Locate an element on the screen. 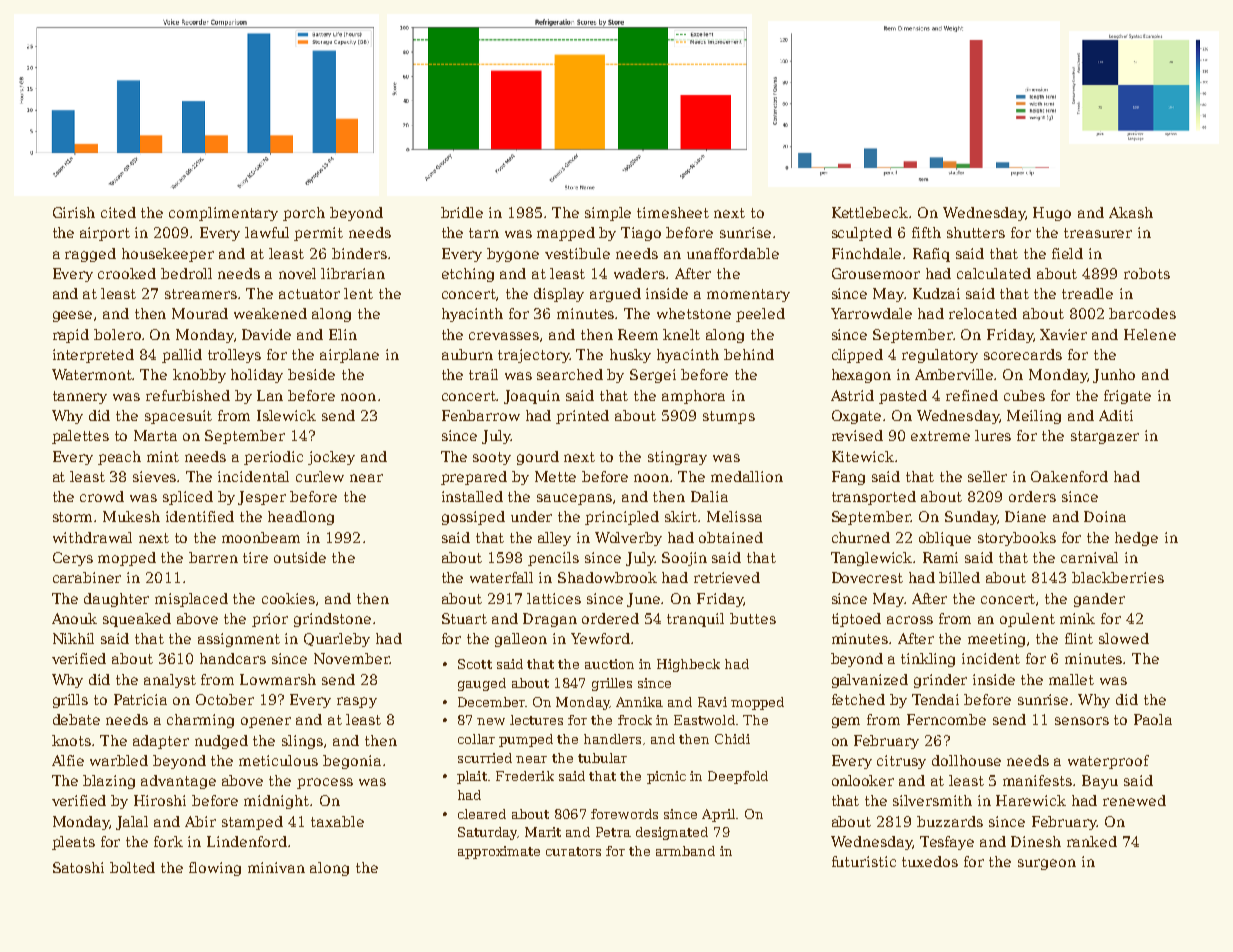  raspy is located at coordinates (357, 702).
